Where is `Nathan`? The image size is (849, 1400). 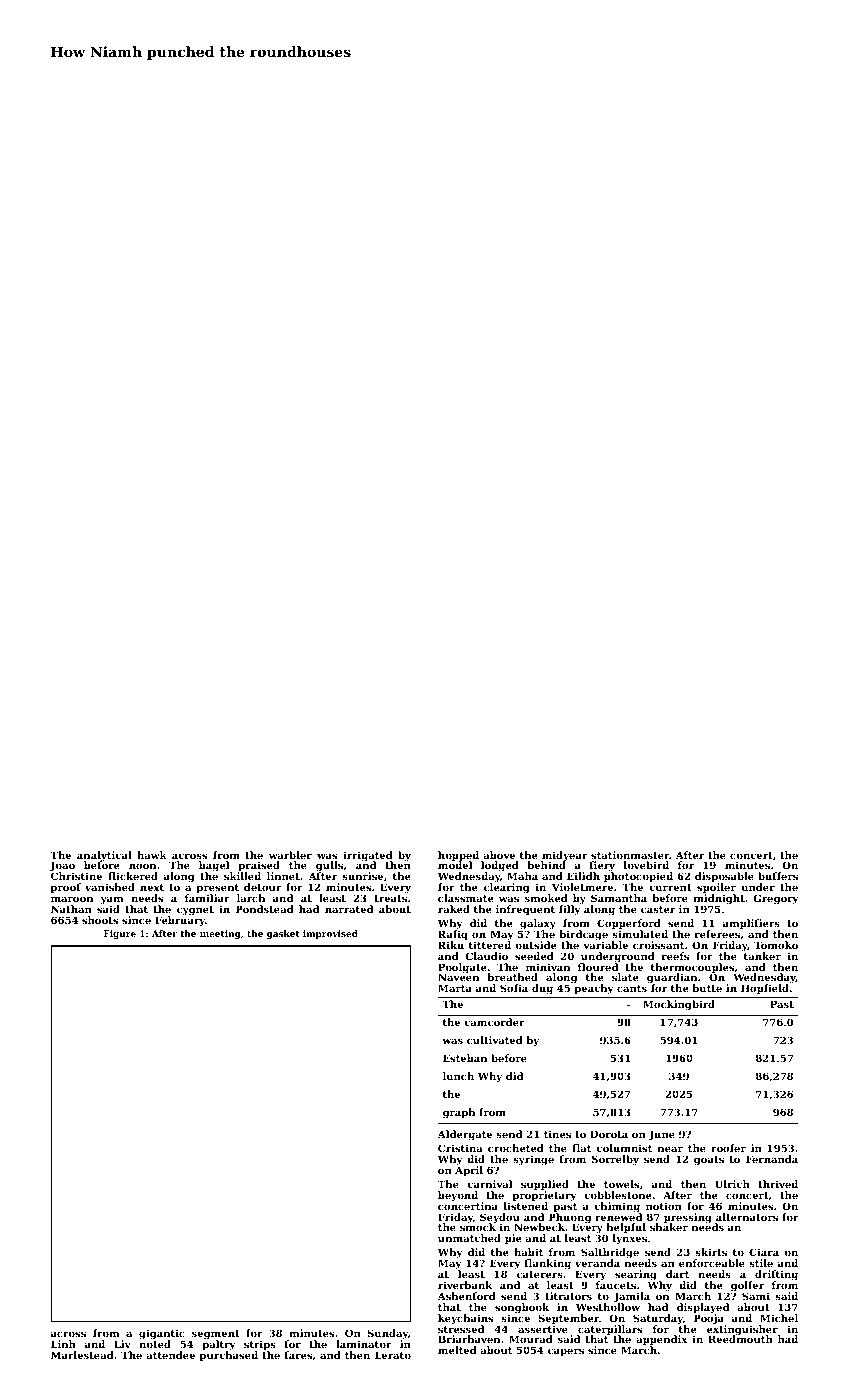
Nathan is located at coordinates (71, 909).
